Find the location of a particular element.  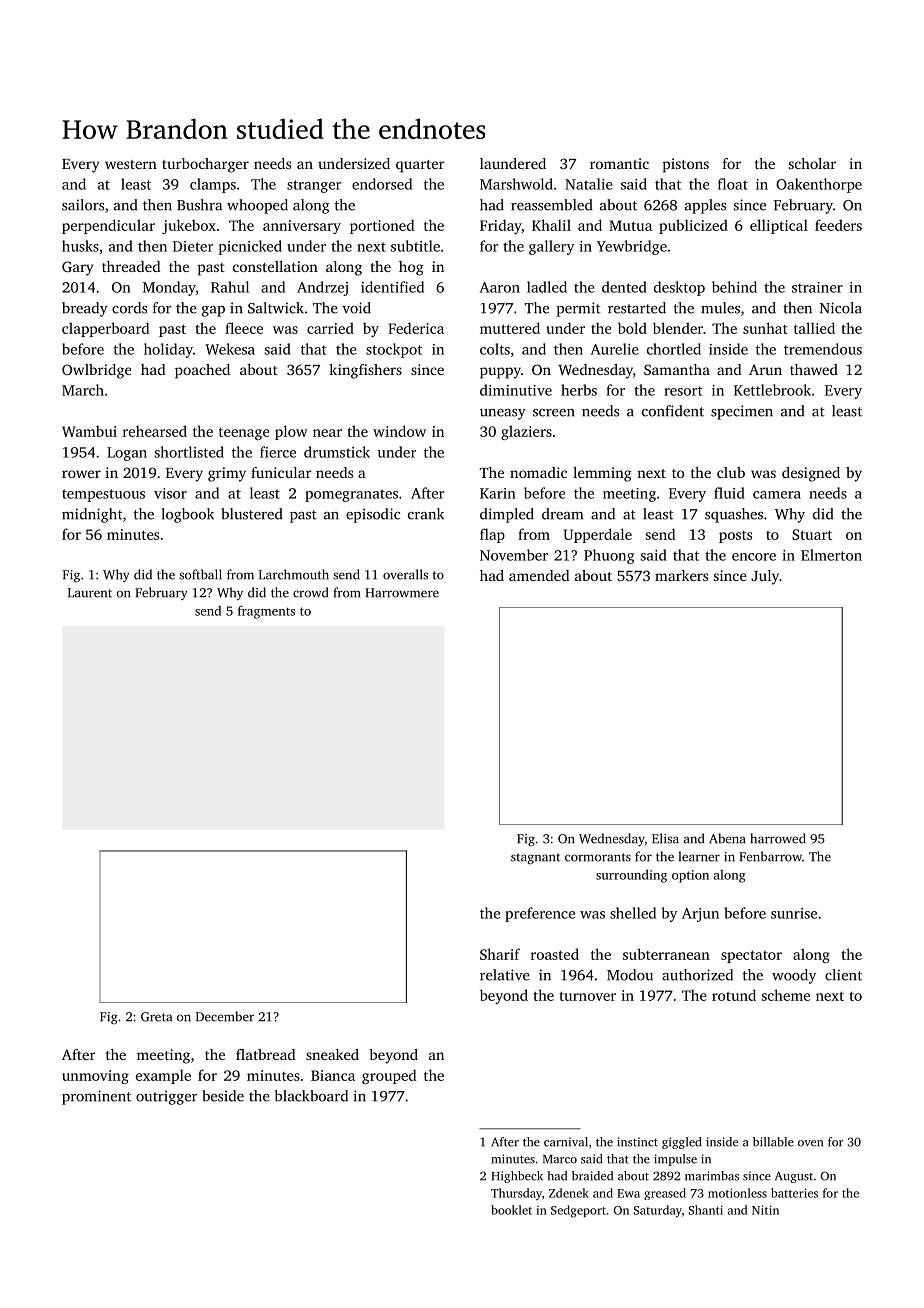

quarter is located at coordinates (420, 166).
